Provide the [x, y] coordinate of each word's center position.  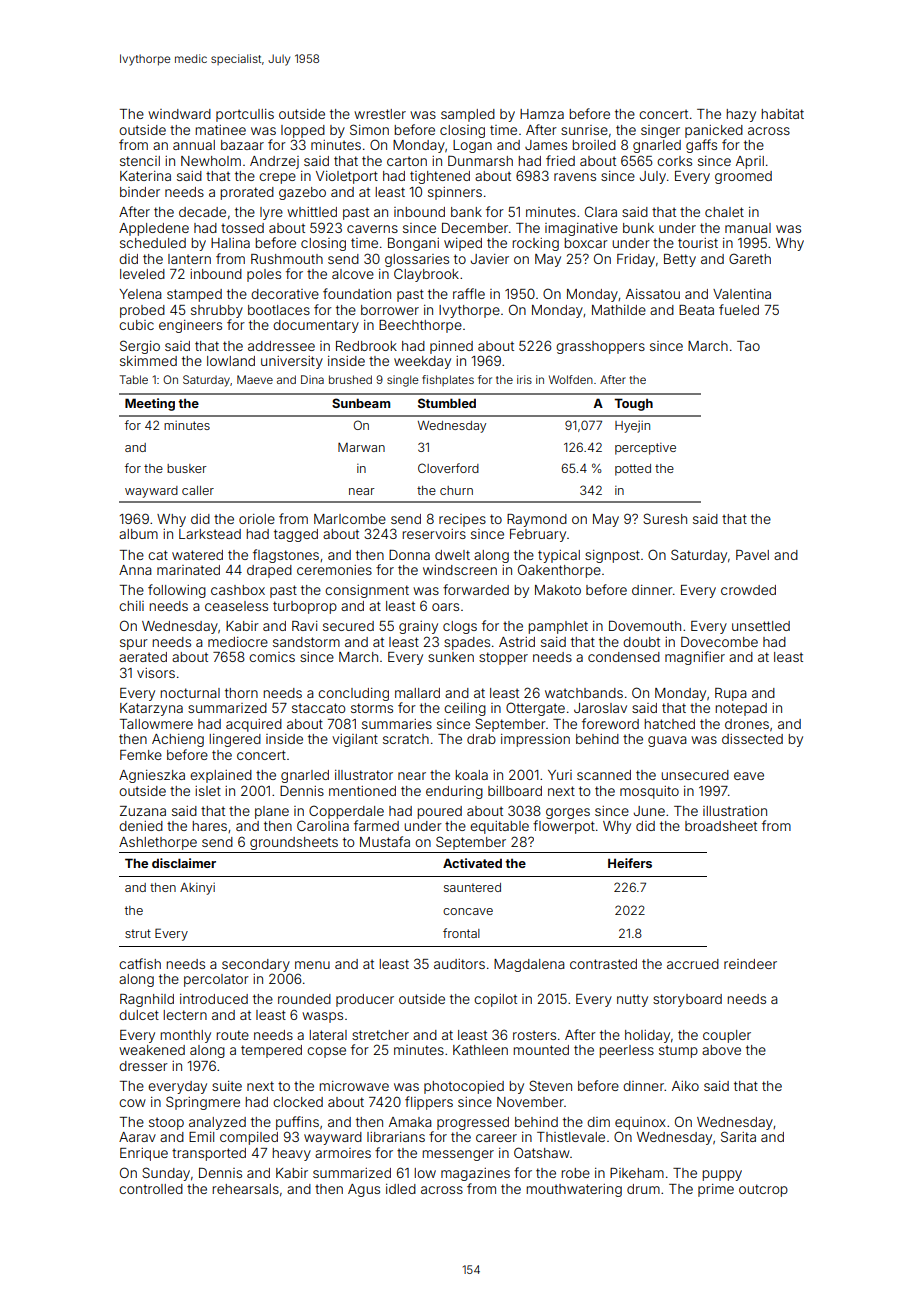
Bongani [413, 244]
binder [140, 192]
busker [187, 468]
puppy [722, 1175]
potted [633, 470]
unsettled [761, 626]
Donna [409, 554]
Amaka [410, 1122]
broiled [594, 145]
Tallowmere [156, 724]
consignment [367, 591]
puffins [297, 1123]
